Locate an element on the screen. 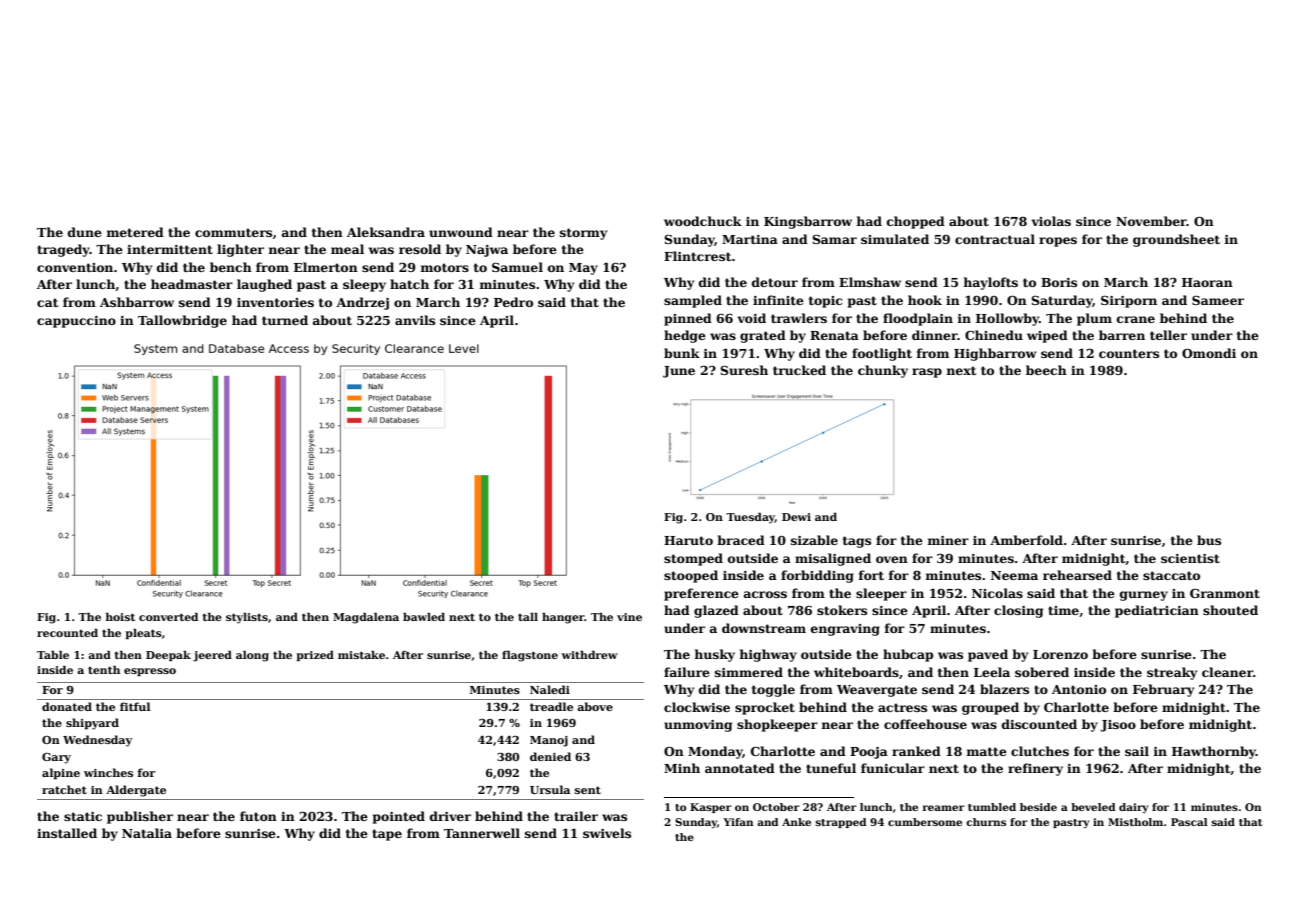 The width and height of the screenshot is (1308, 924). recounted is located at coordinates (67, 633).
